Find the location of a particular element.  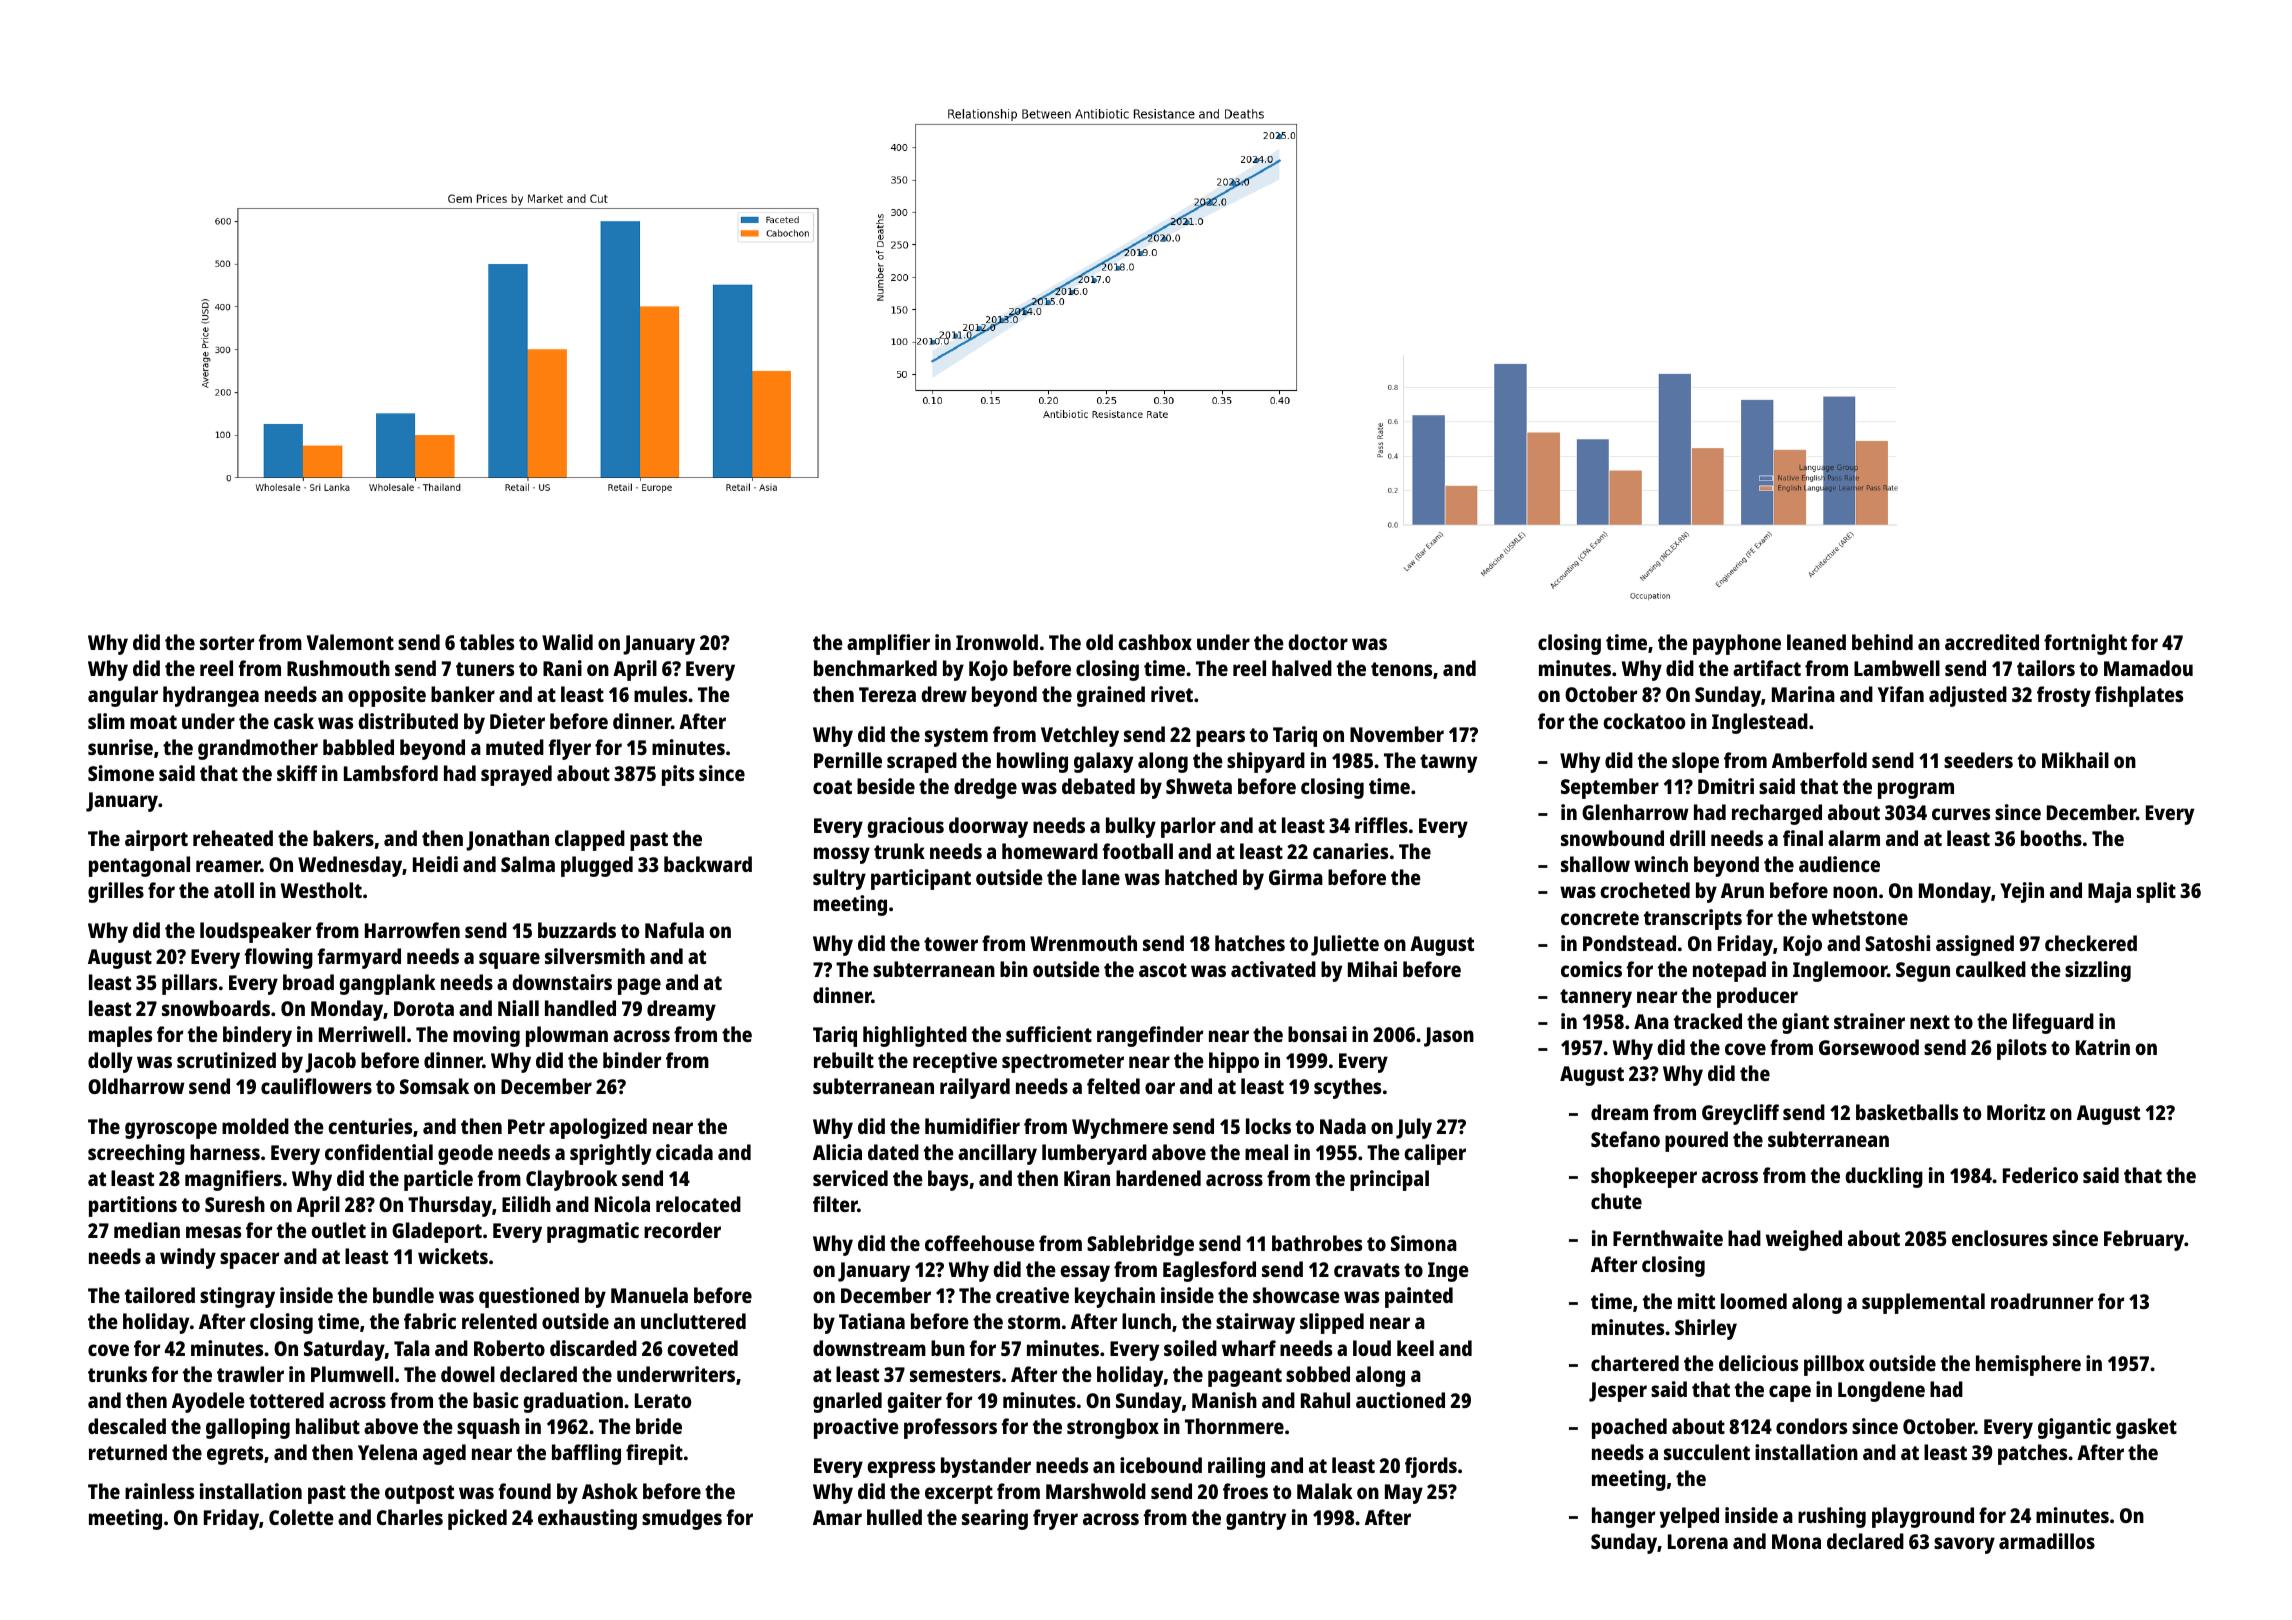

Colette is located at coordinates (301, 1517).
